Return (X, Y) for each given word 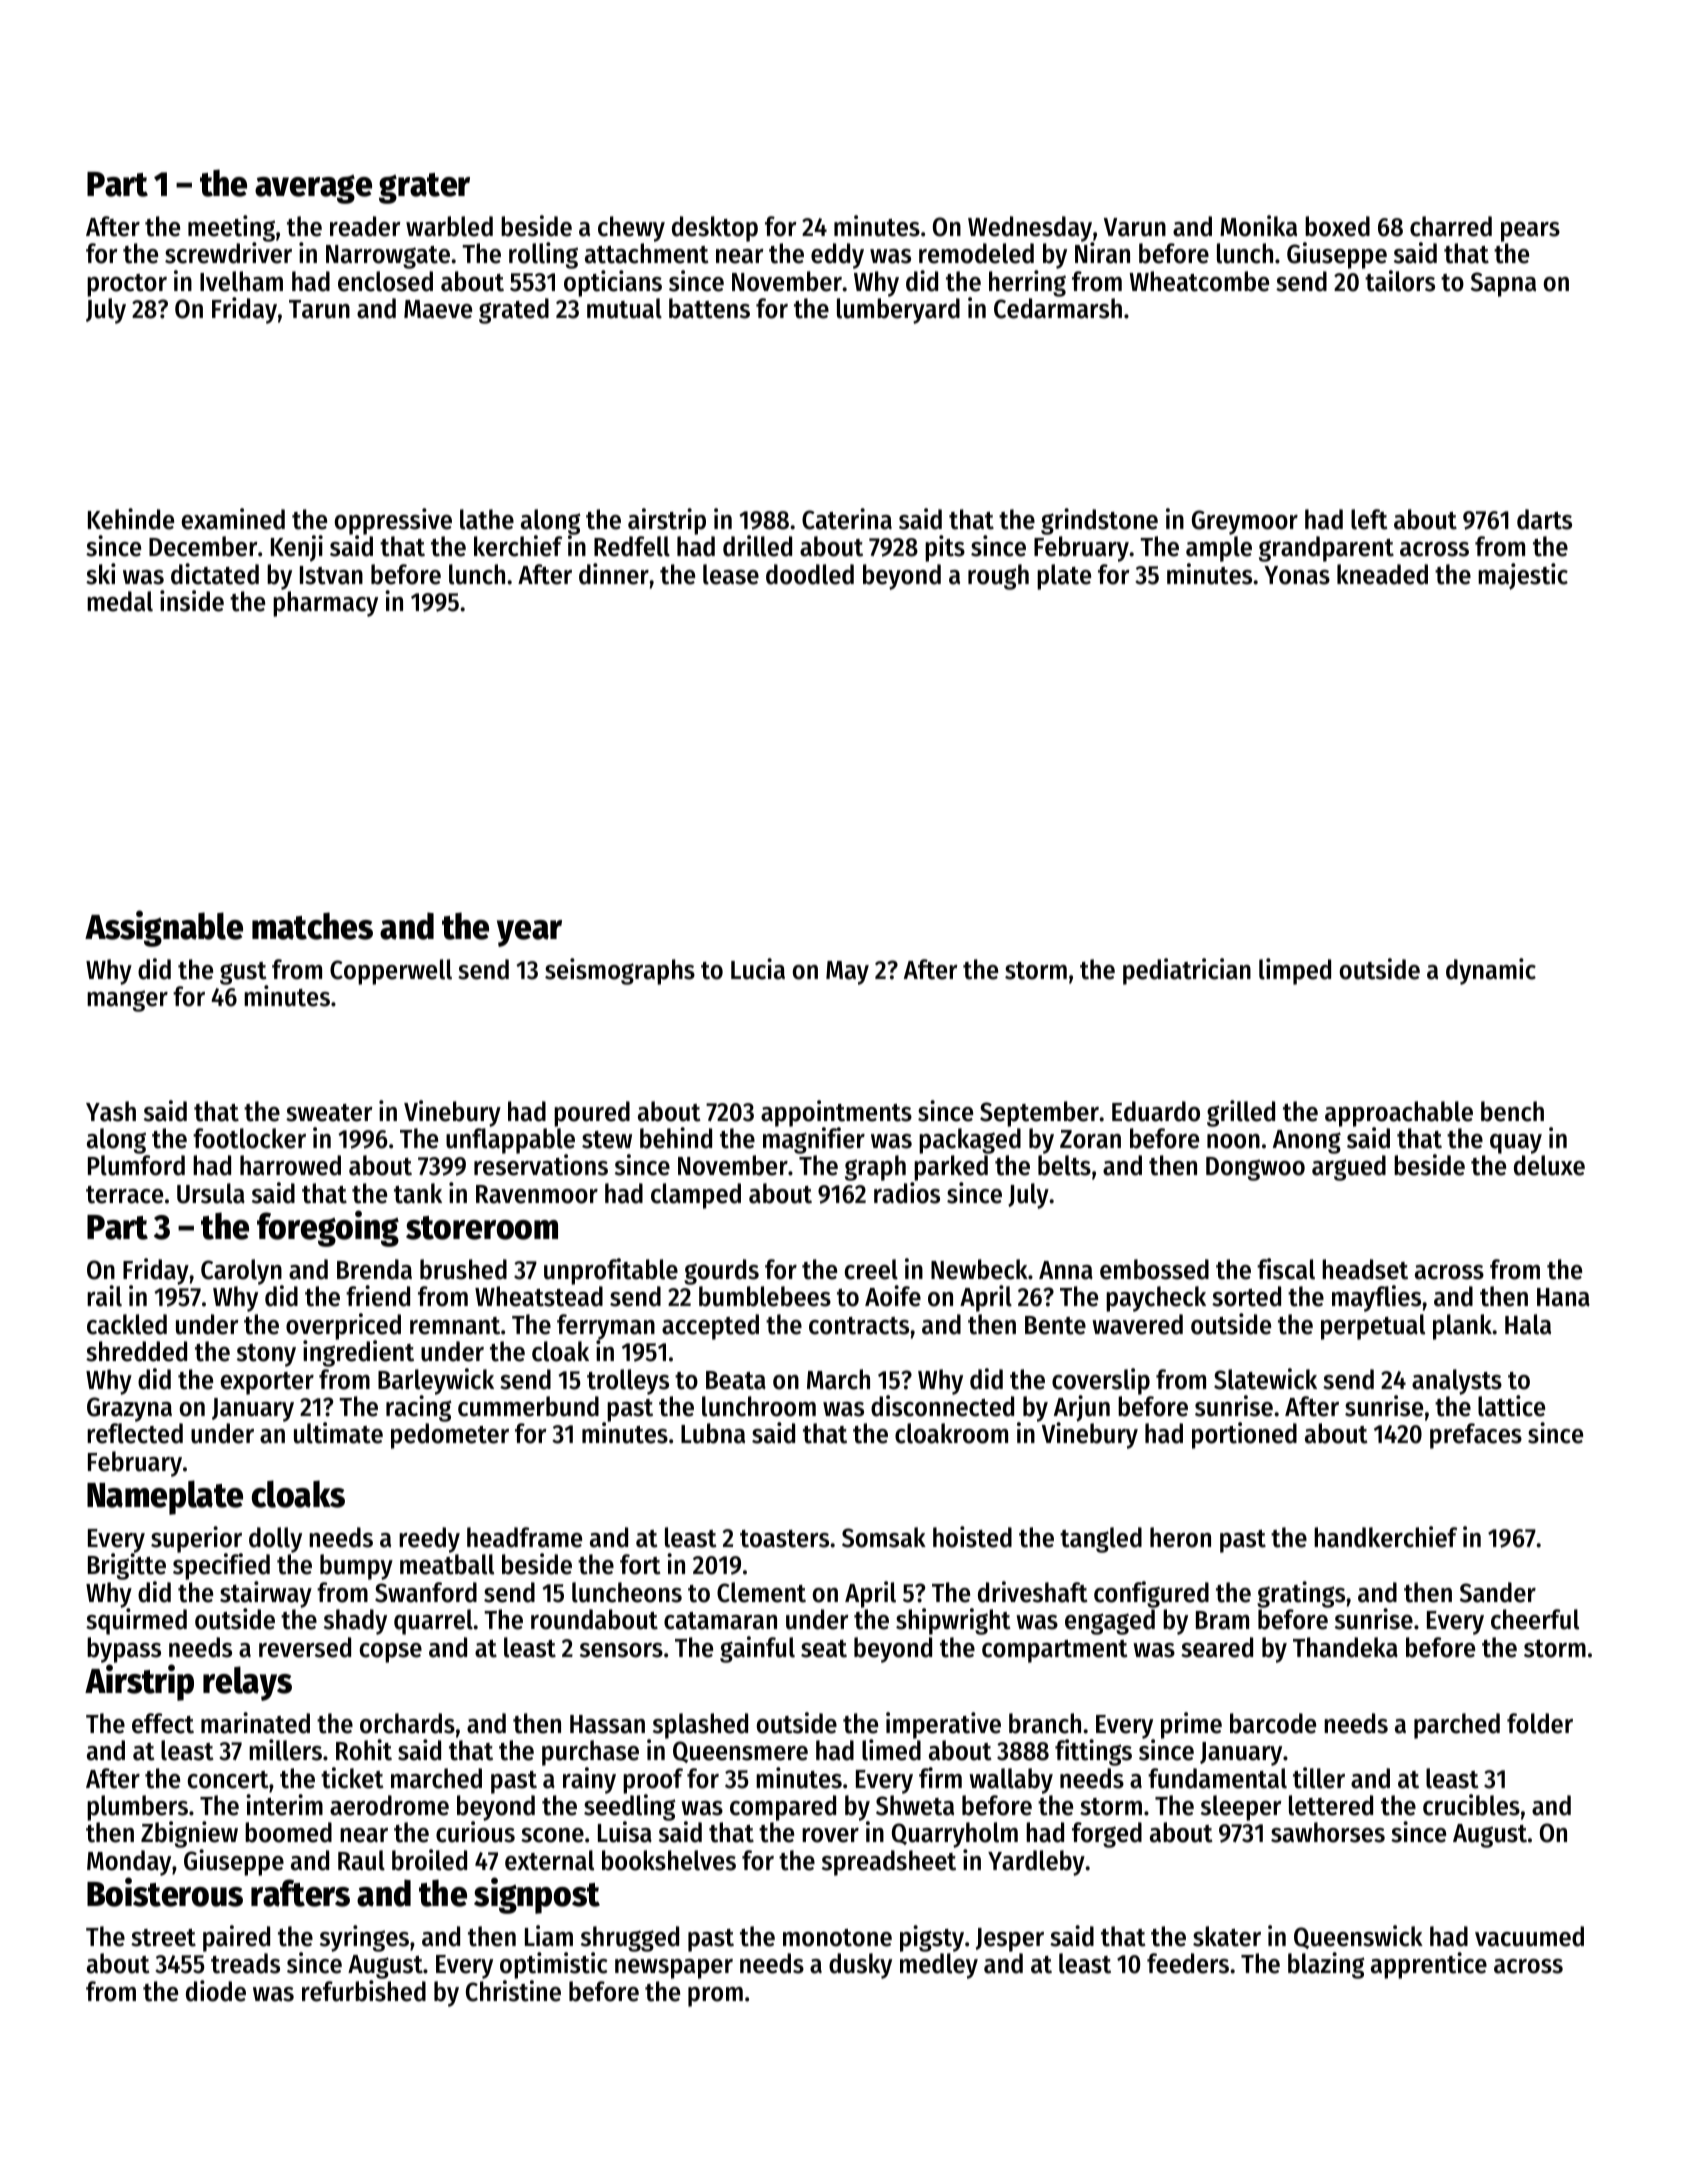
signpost (537, 1895)
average (313, 189)
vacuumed (1529, 1936)
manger (127, 1001)
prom (715, 1997)
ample (1219, 549)
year (529, 933)
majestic (1523, 576)
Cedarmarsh (1058, 308)
